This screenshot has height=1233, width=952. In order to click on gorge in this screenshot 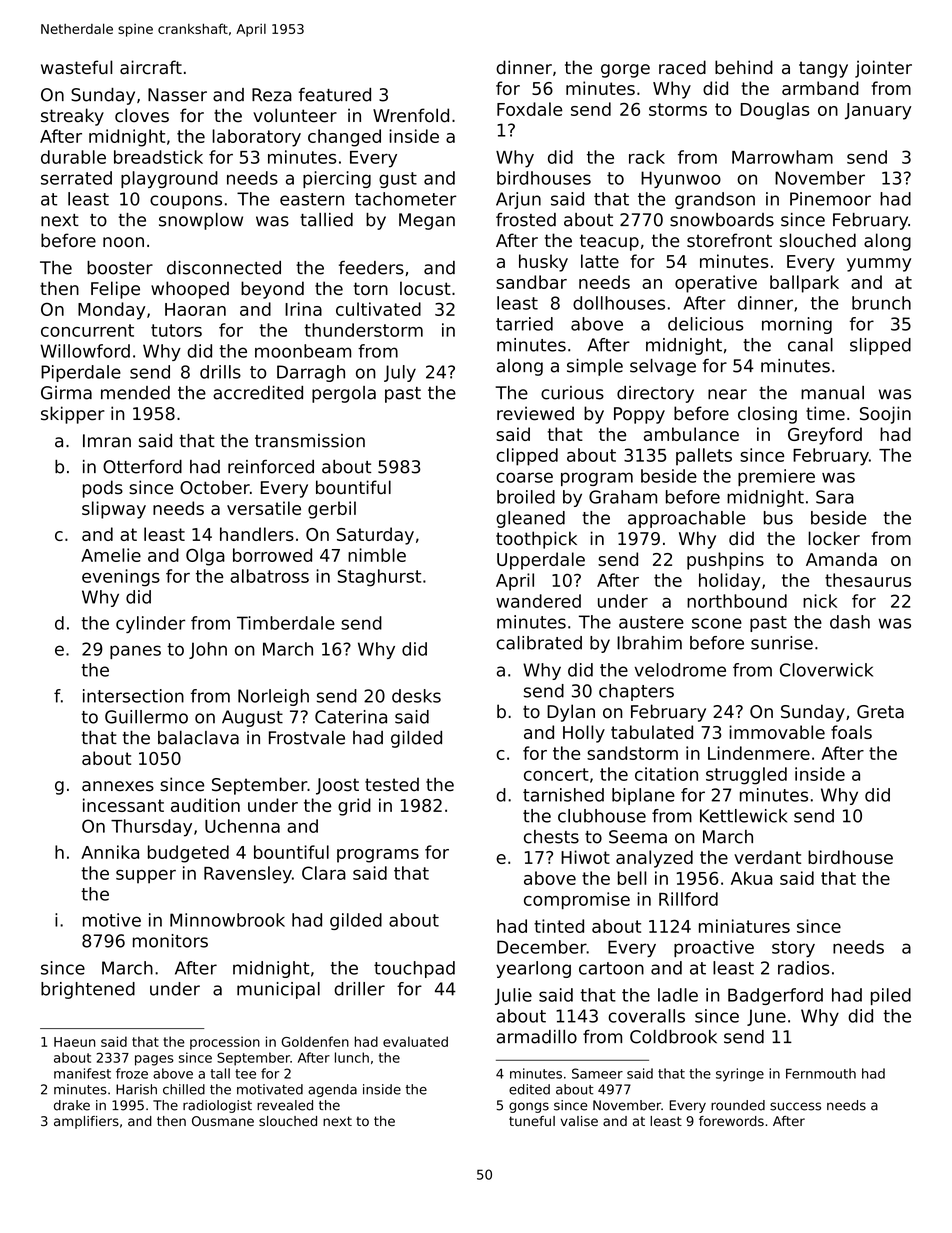, I will do `click(625, 71)`.
